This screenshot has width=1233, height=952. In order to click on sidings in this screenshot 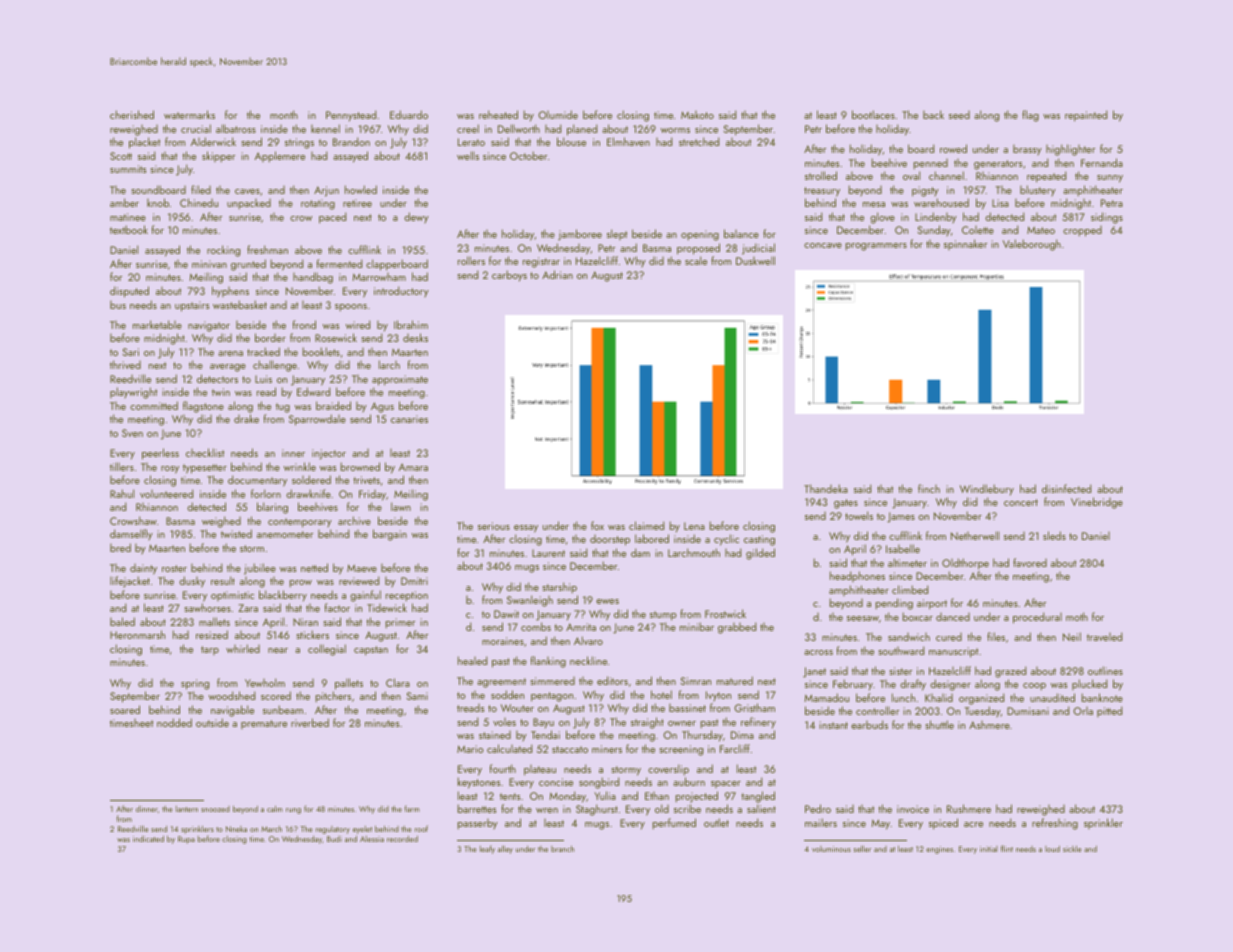, I will do `click(1107, 218)`.
